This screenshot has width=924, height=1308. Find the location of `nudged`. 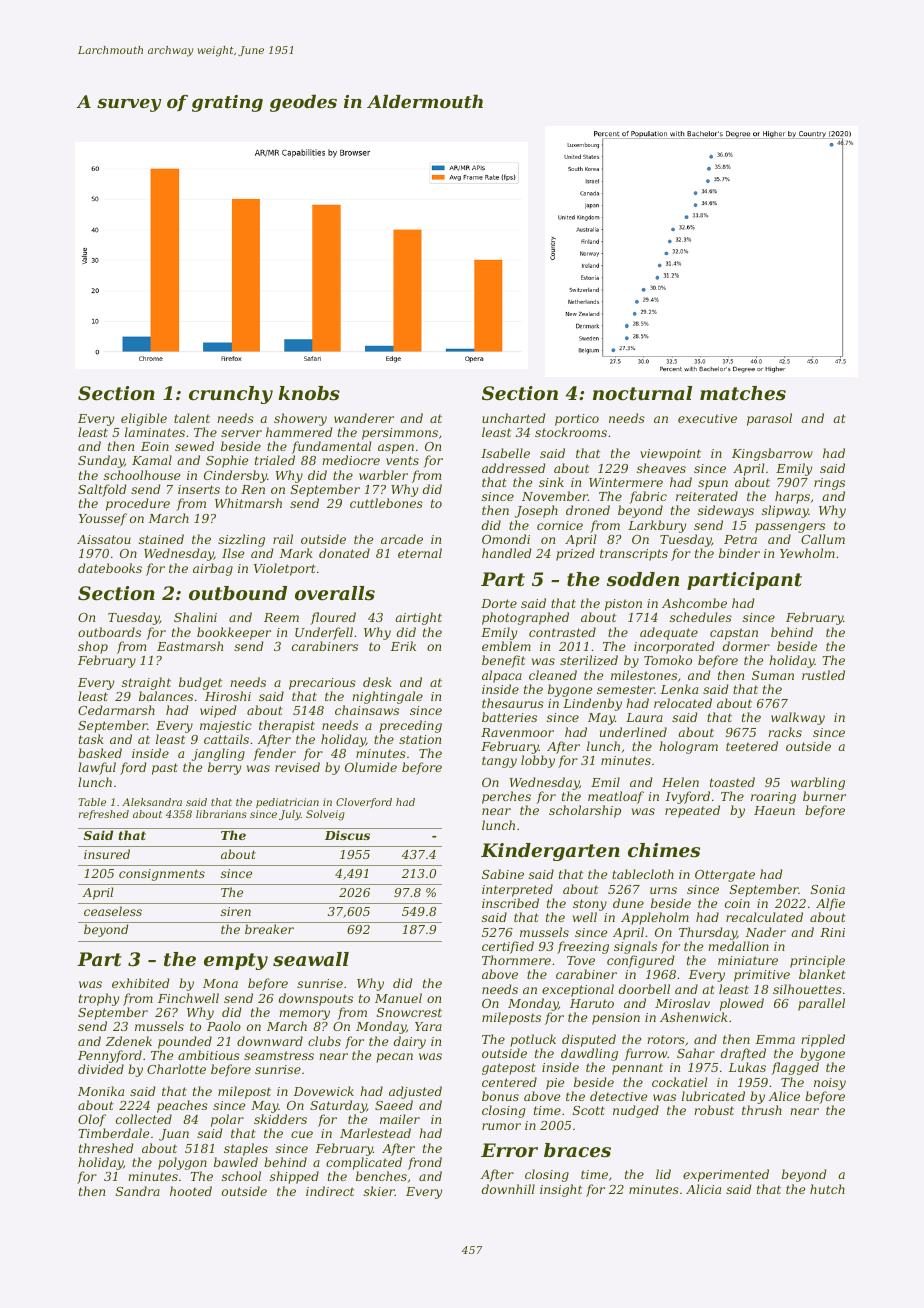

nudged is located at coordinates (636, 1111).
